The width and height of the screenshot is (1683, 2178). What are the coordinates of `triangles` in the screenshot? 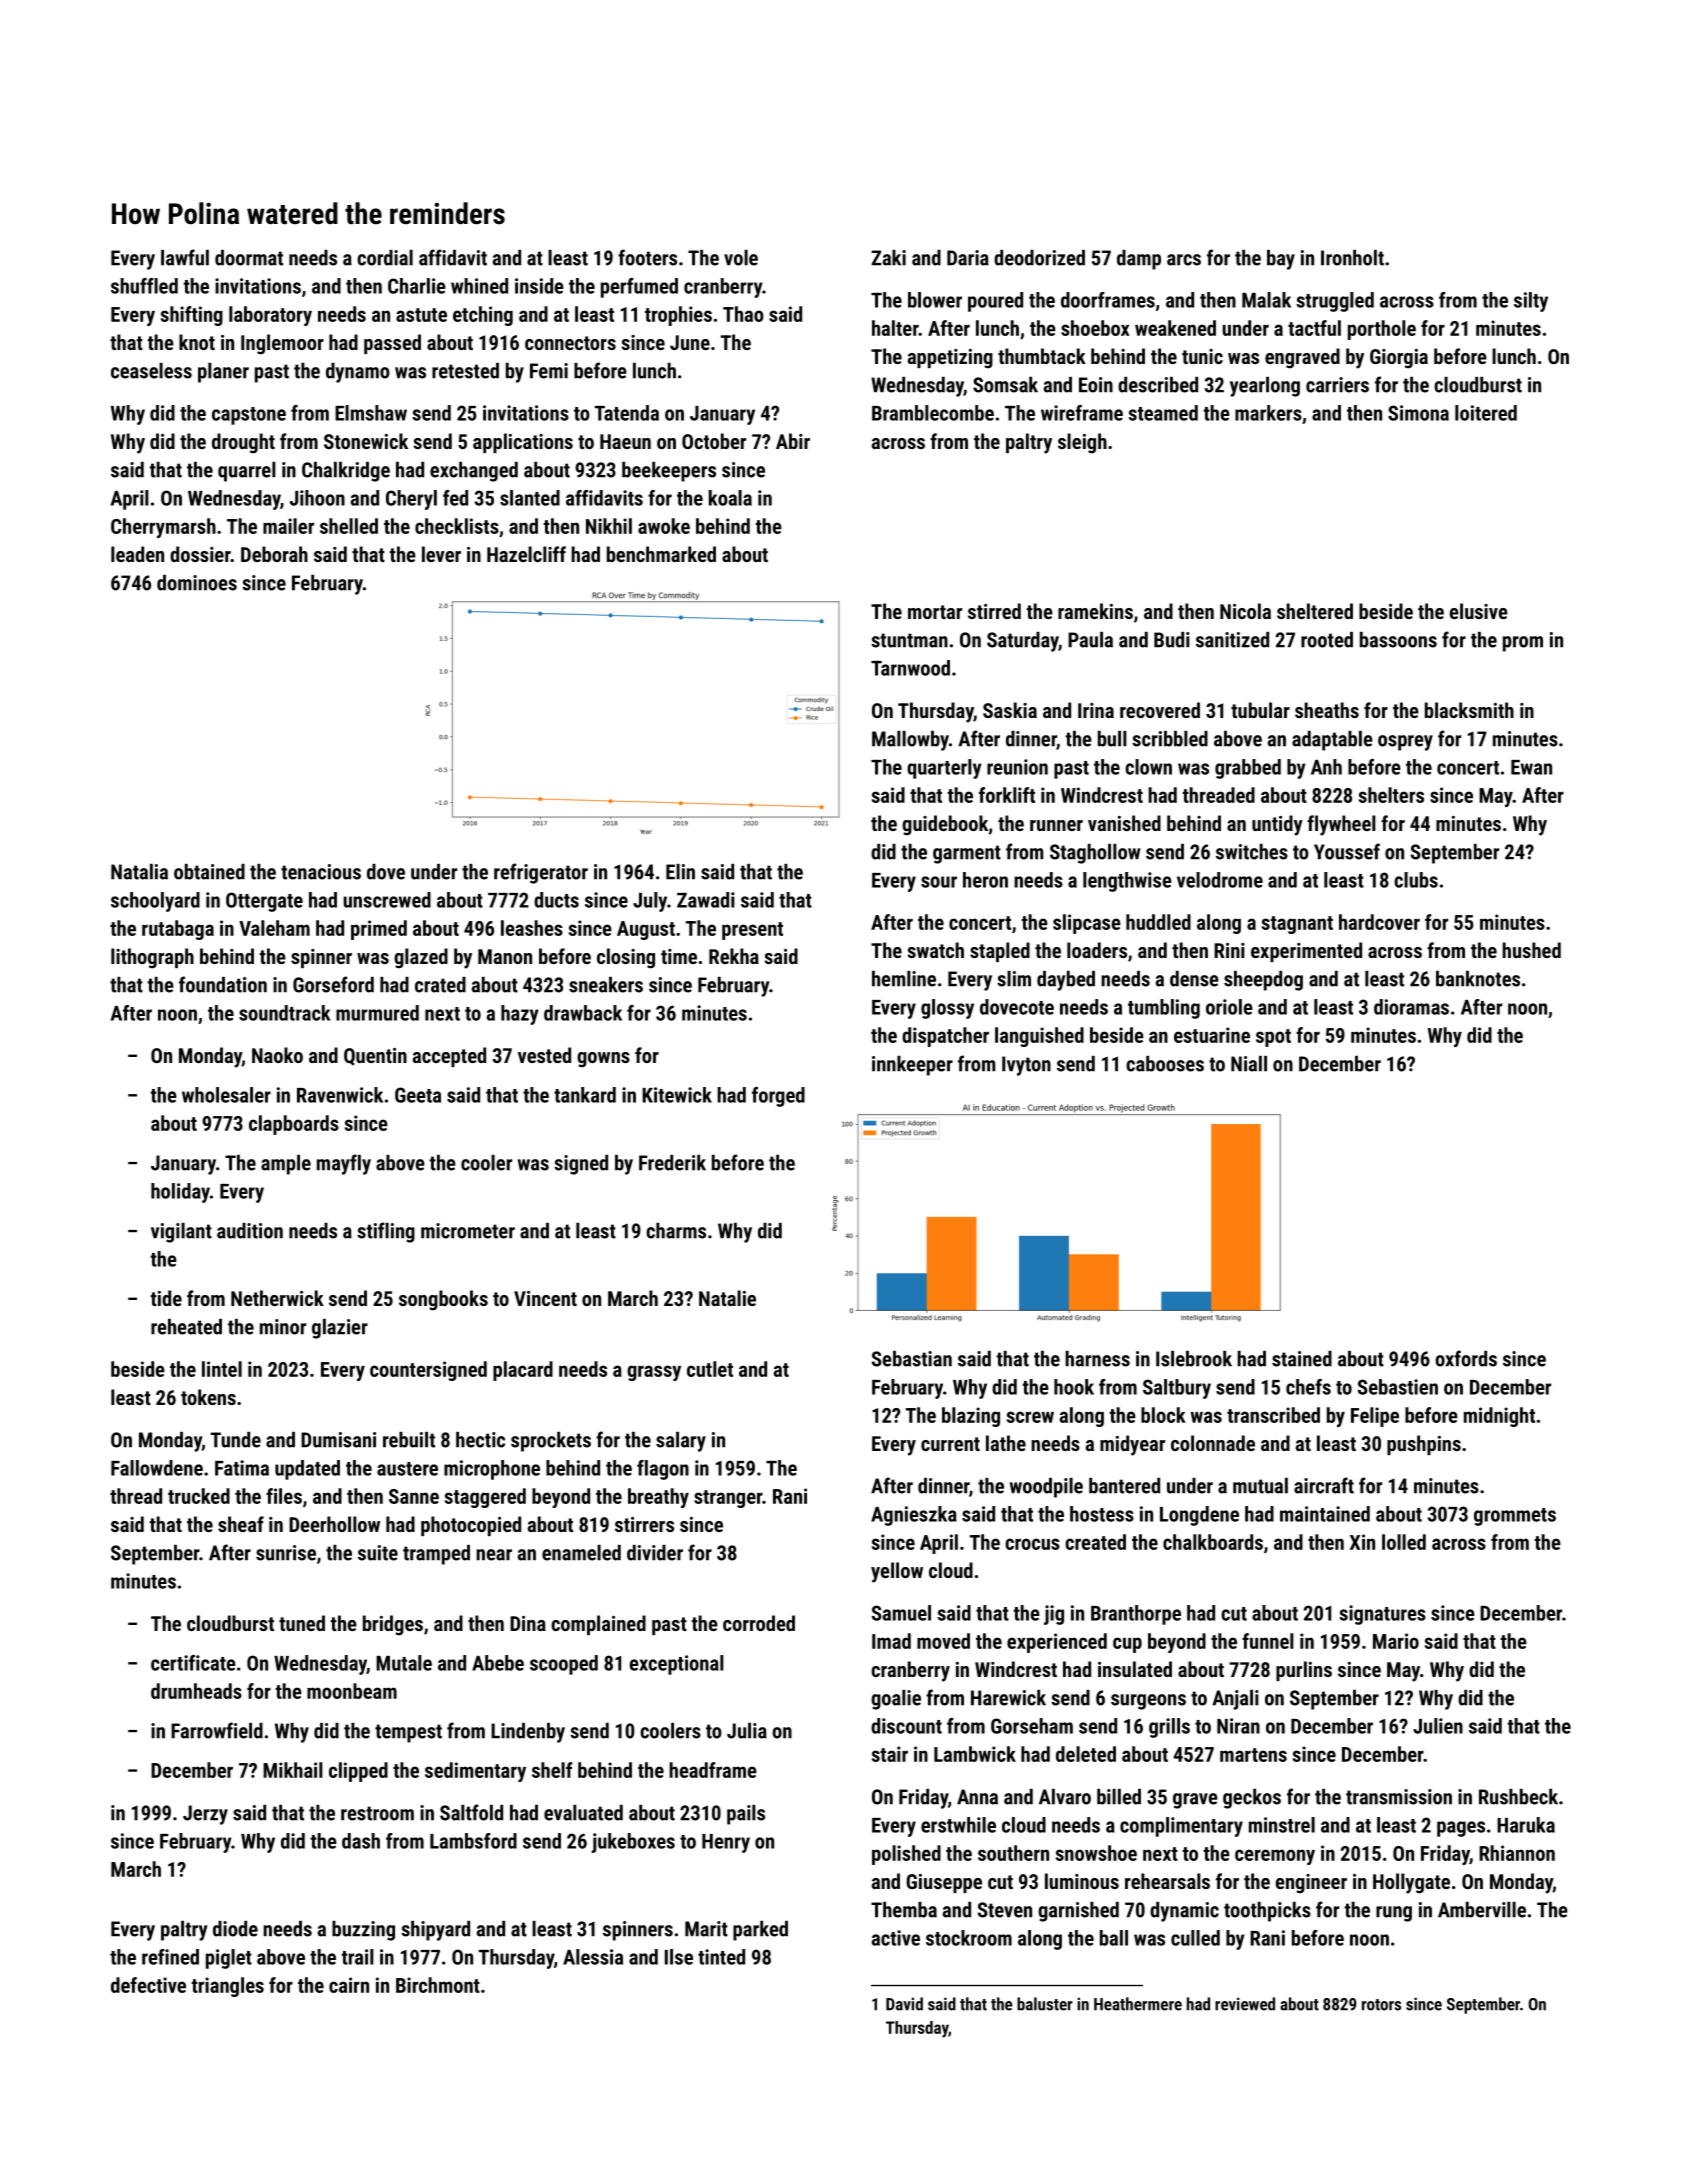 It's located at (227, 1987).
